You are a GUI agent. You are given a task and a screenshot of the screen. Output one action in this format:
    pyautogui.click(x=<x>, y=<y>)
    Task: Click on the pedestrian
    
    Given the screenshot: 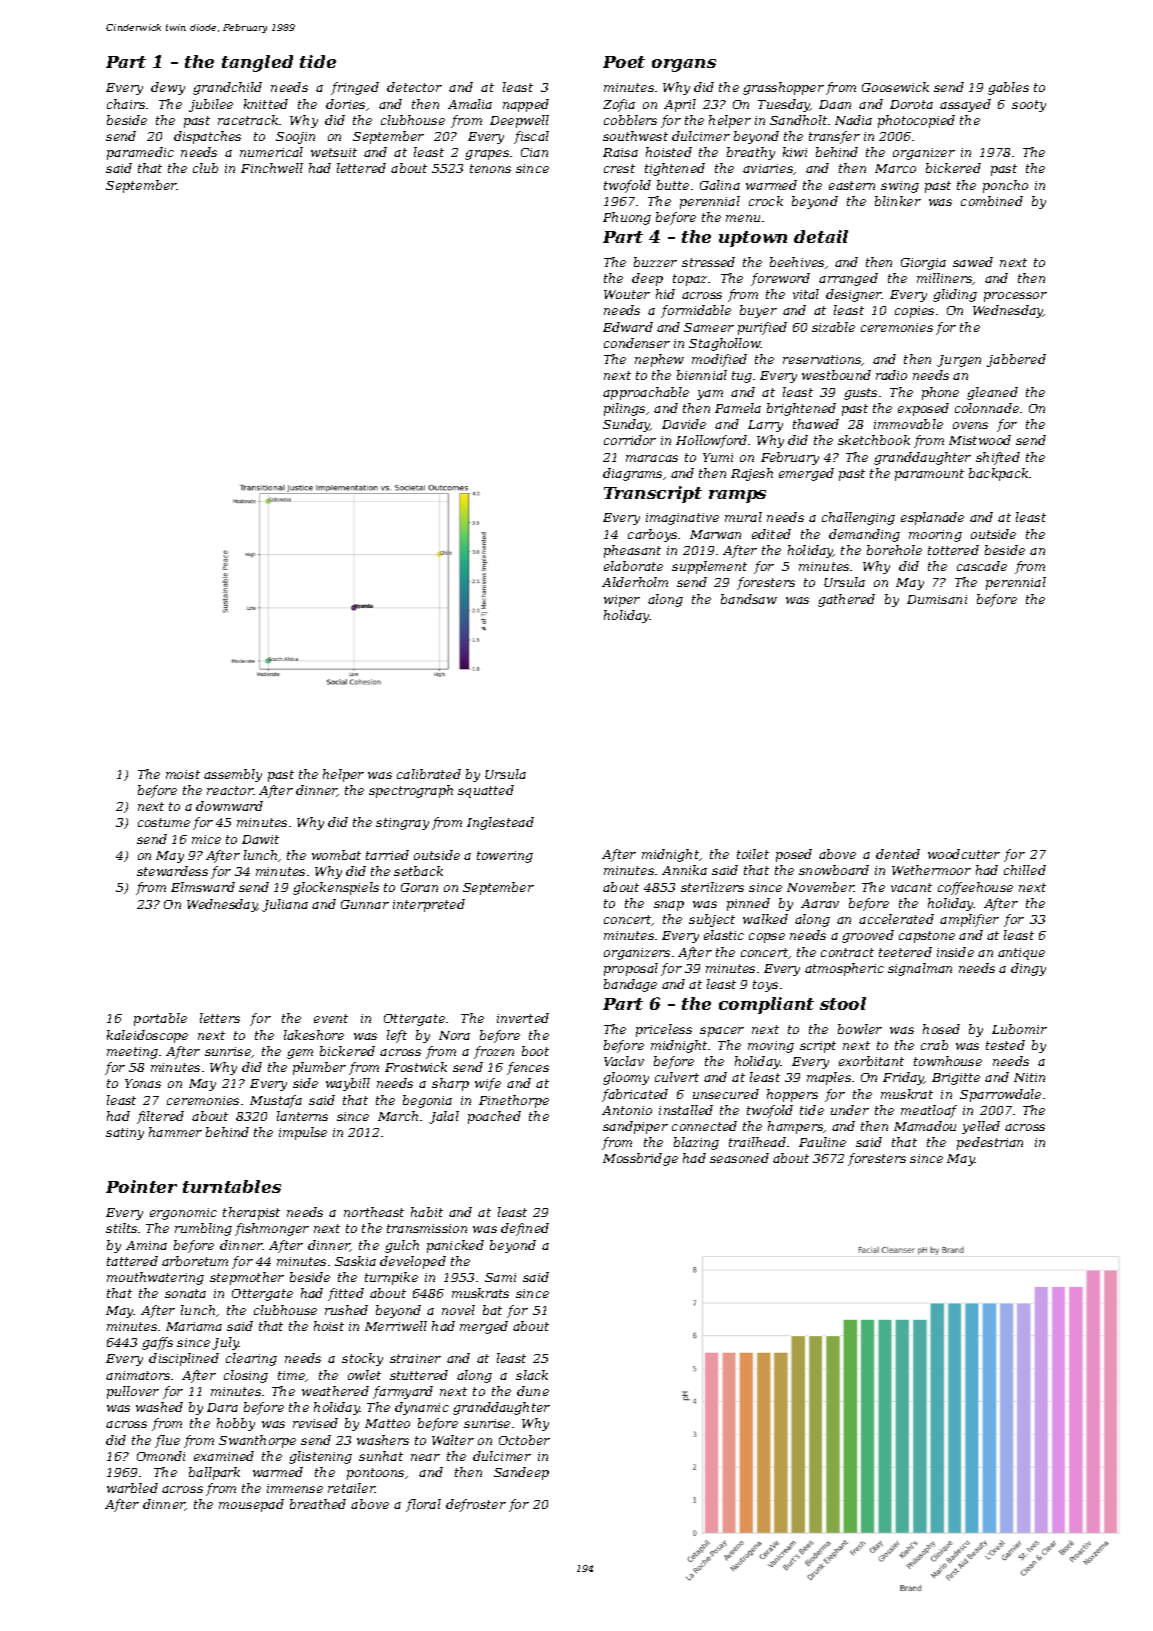 What is the action you would take?
    pyautogui.click(x=990, y=1143)
